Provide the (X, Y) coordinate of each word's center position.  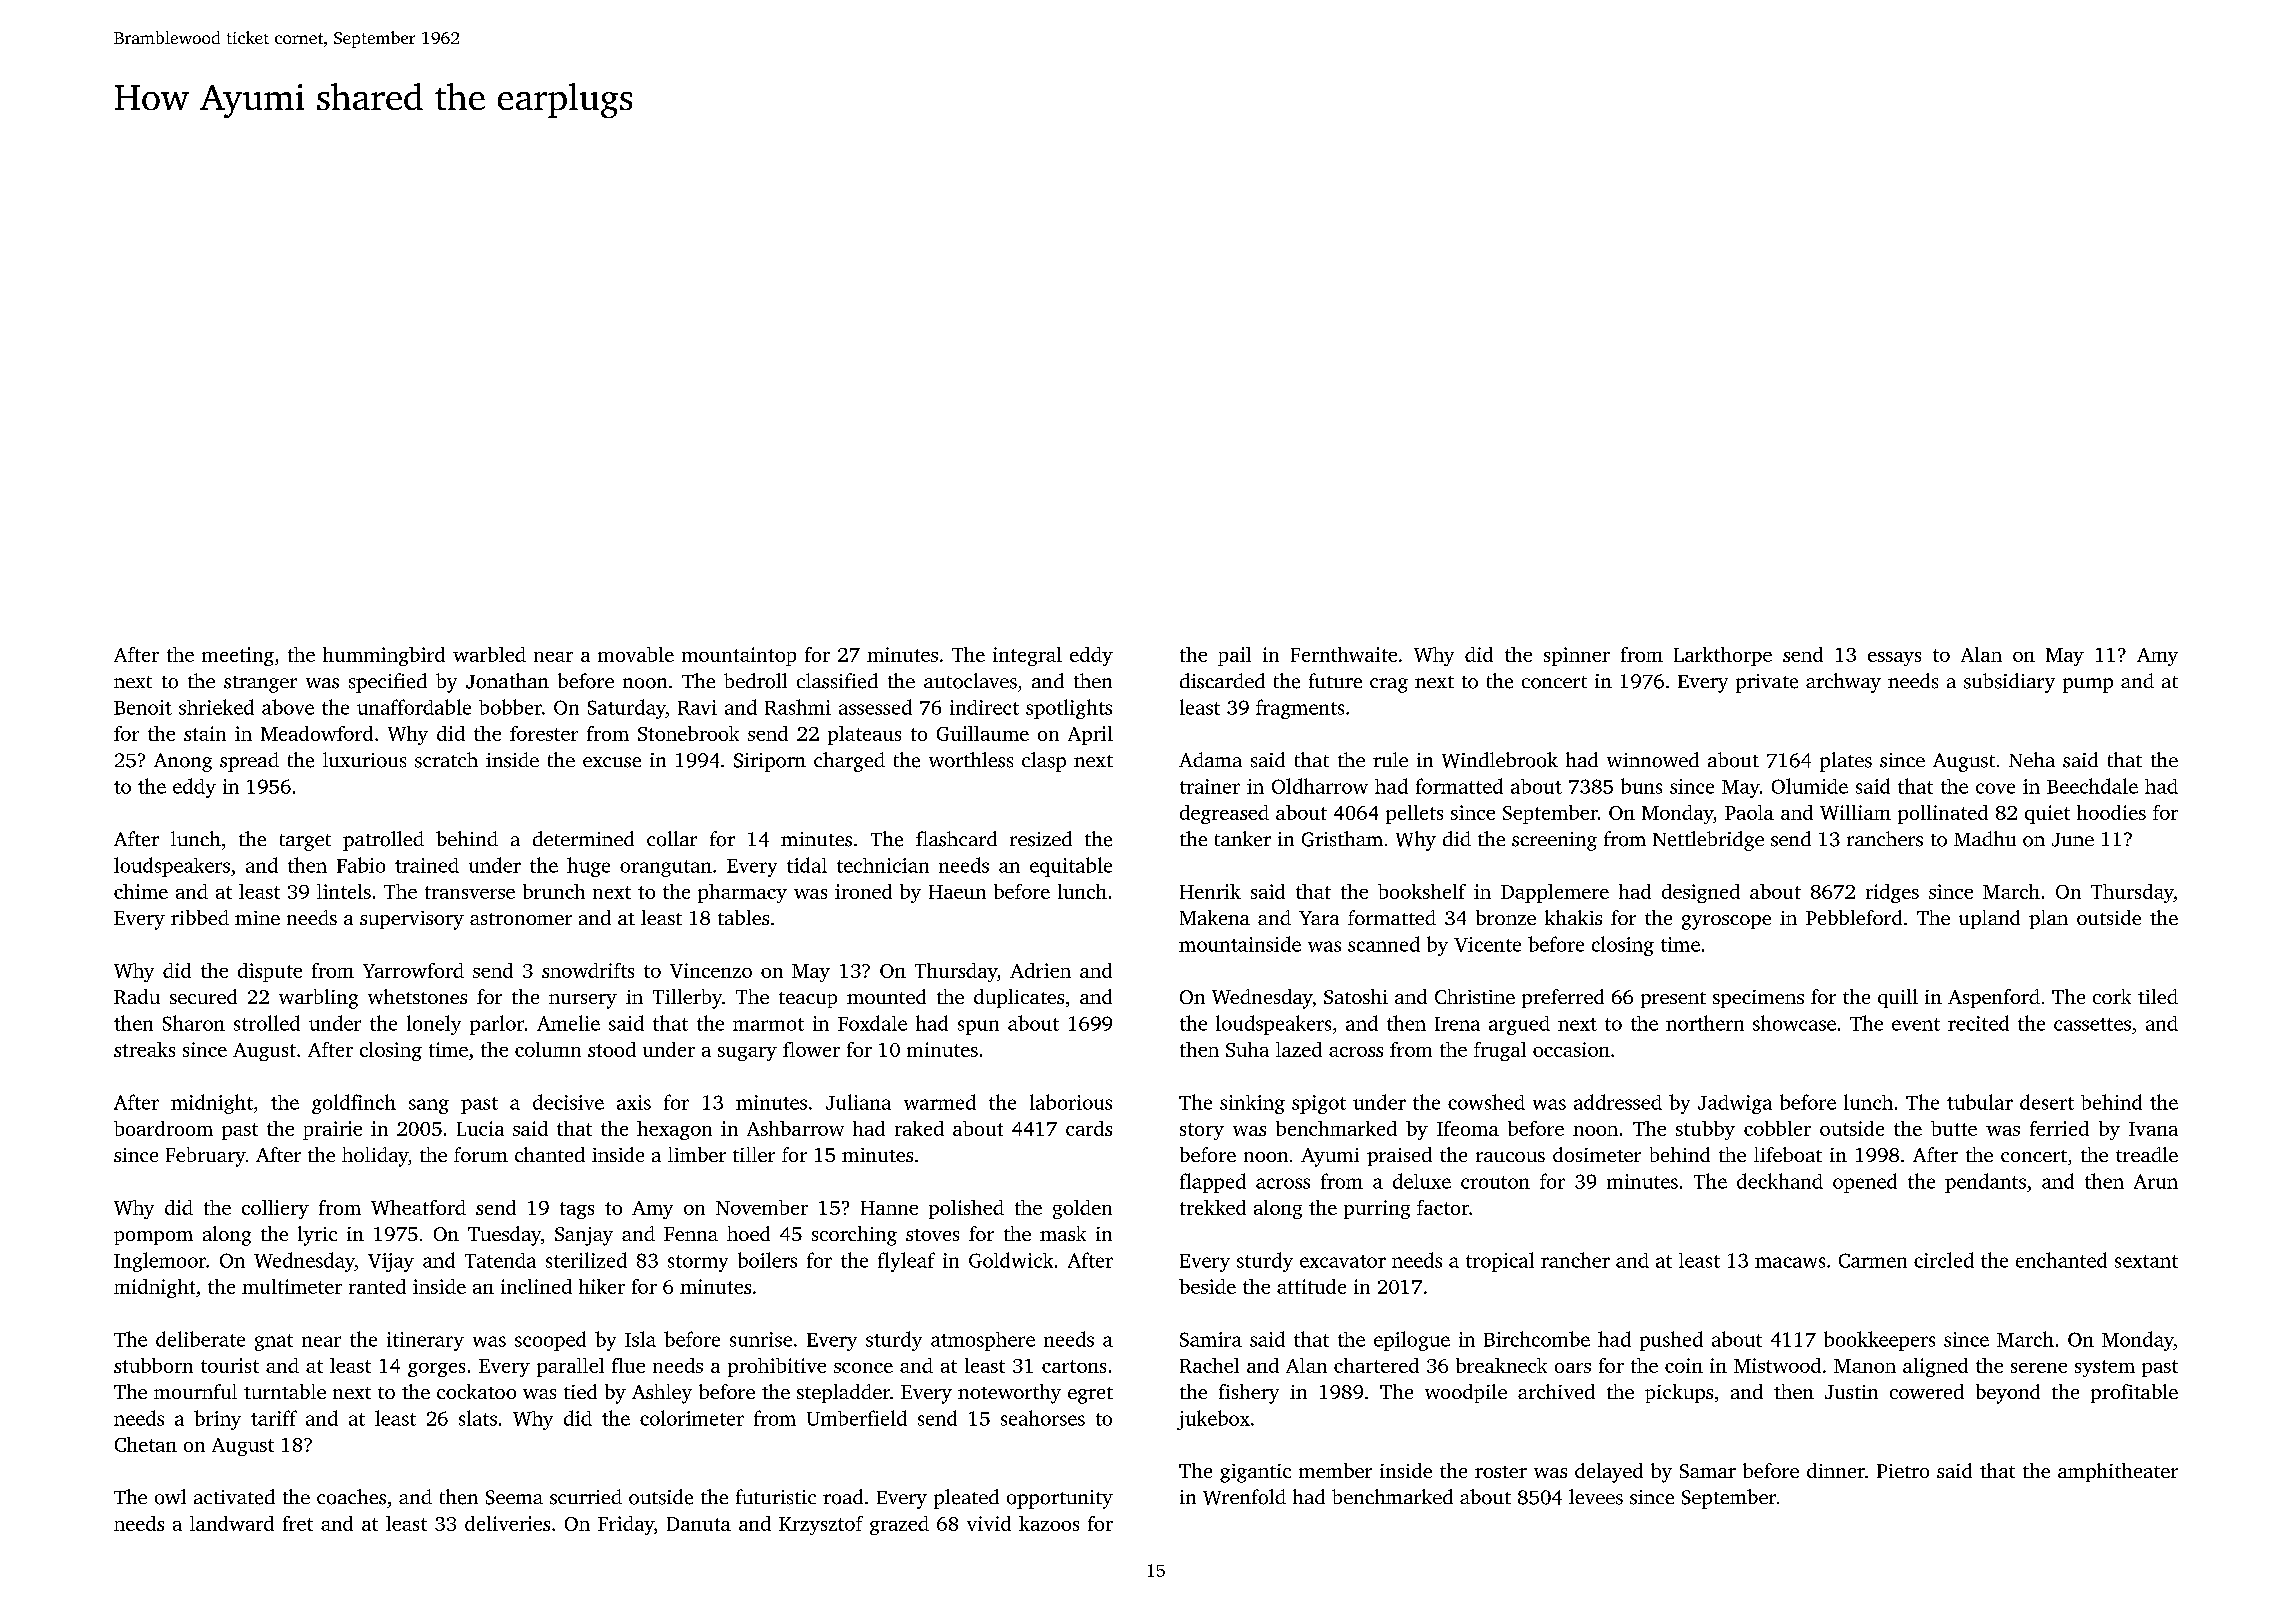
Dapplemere (1555, 893)
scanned (1384, 944)
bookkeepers (1879, 1341)
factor (1443, 1207)
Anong (183, 762)
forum (481, 1154)
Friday (626, 1525)
